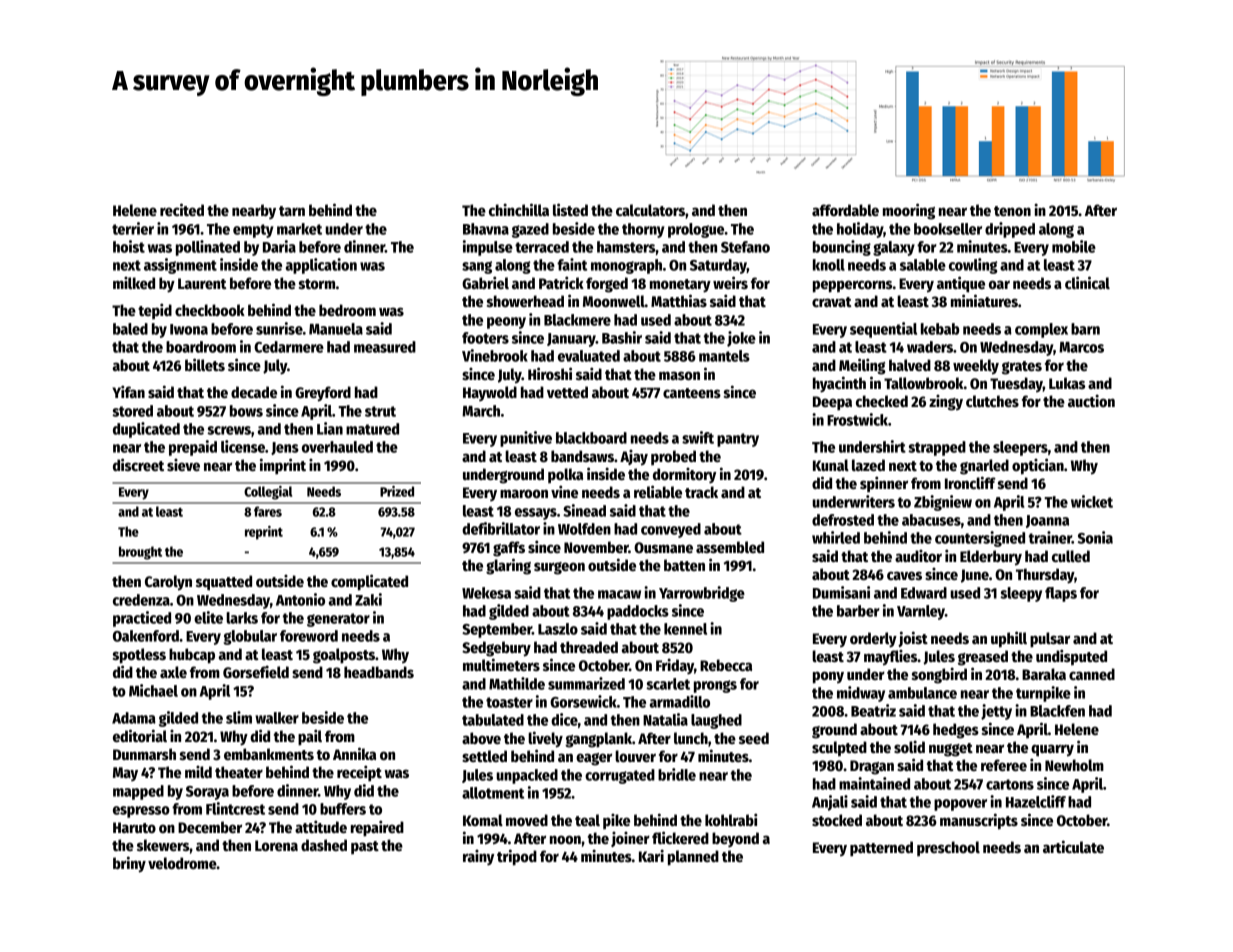 Image resolution: width=1233 pixels, height=952 pixels. I want to click on mobile, so click(1074, 246).
